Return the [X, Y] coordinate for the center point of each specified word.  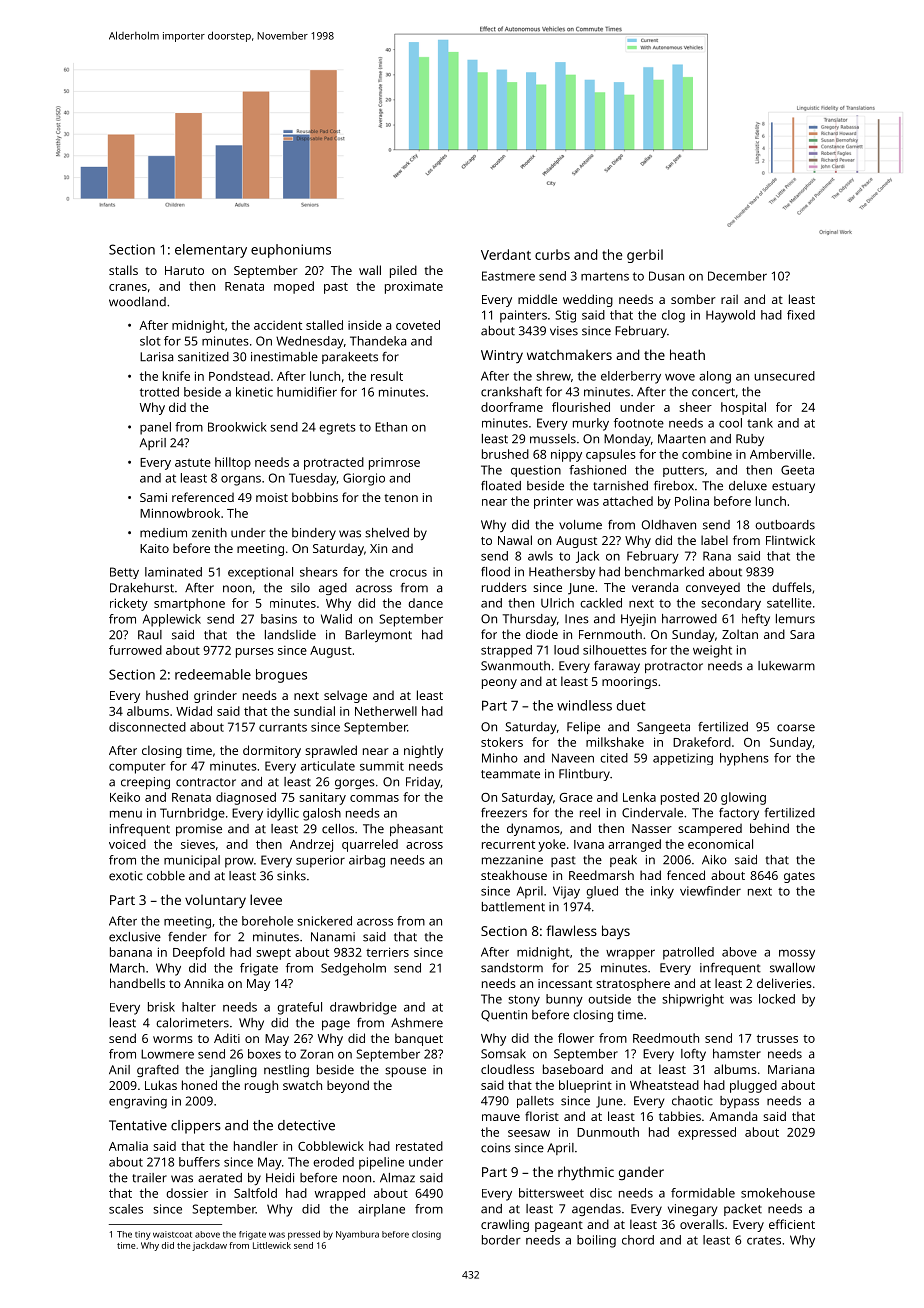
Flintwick [790, 540]
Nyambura [357, 1235]
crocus [408, 573]
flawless [571, 930]
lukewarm [786, 666]
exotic [126, 876]
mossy [797, 955]
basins [279, 619]
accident [278, 325]
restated [419, 1146]
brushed [505, 454]
